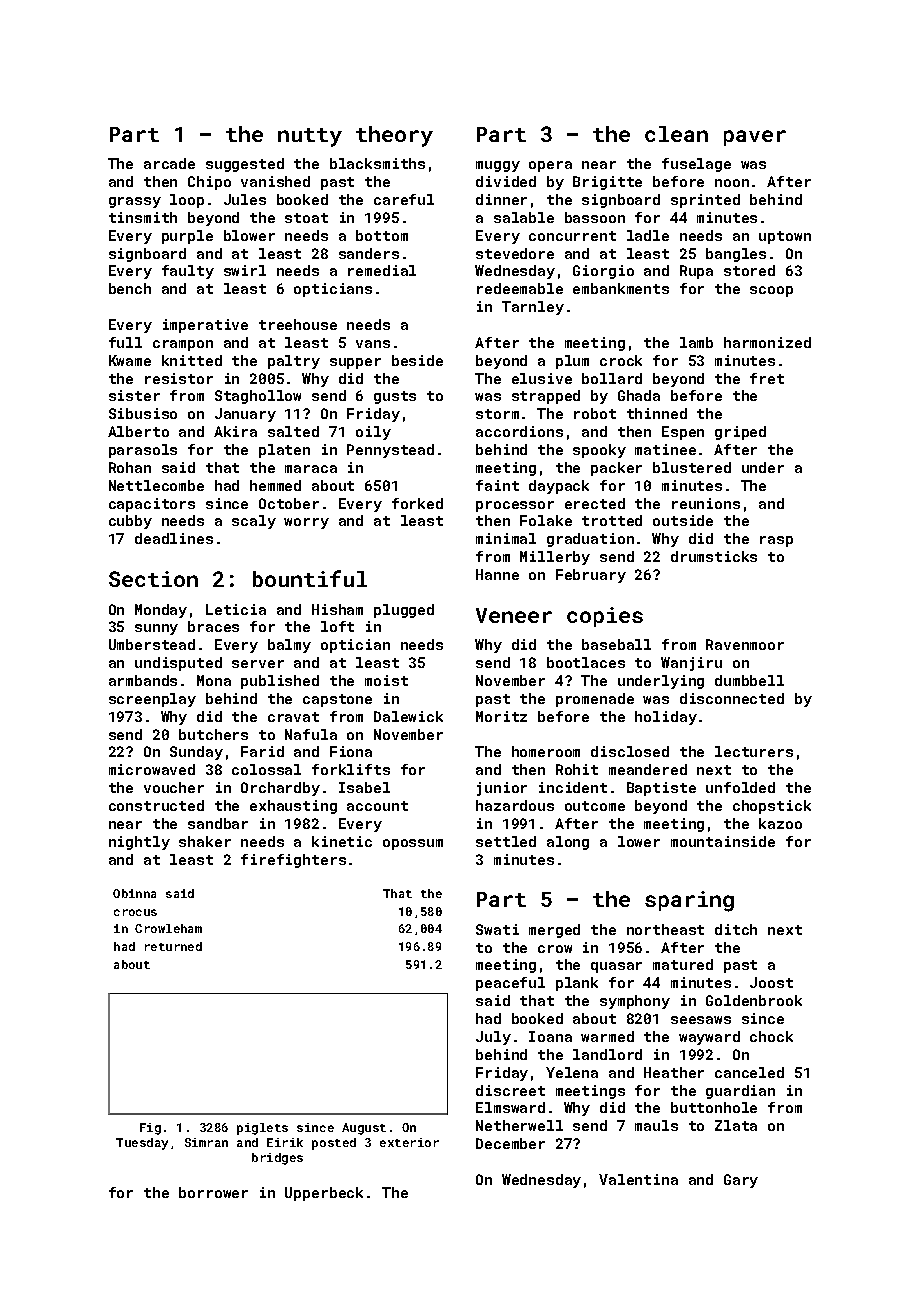 The width and height of the screenshot is (924, 1308). What do you see at coordinates (676, 134) in the screenshot?
I see `clean` at bounding box center [676, 134].
